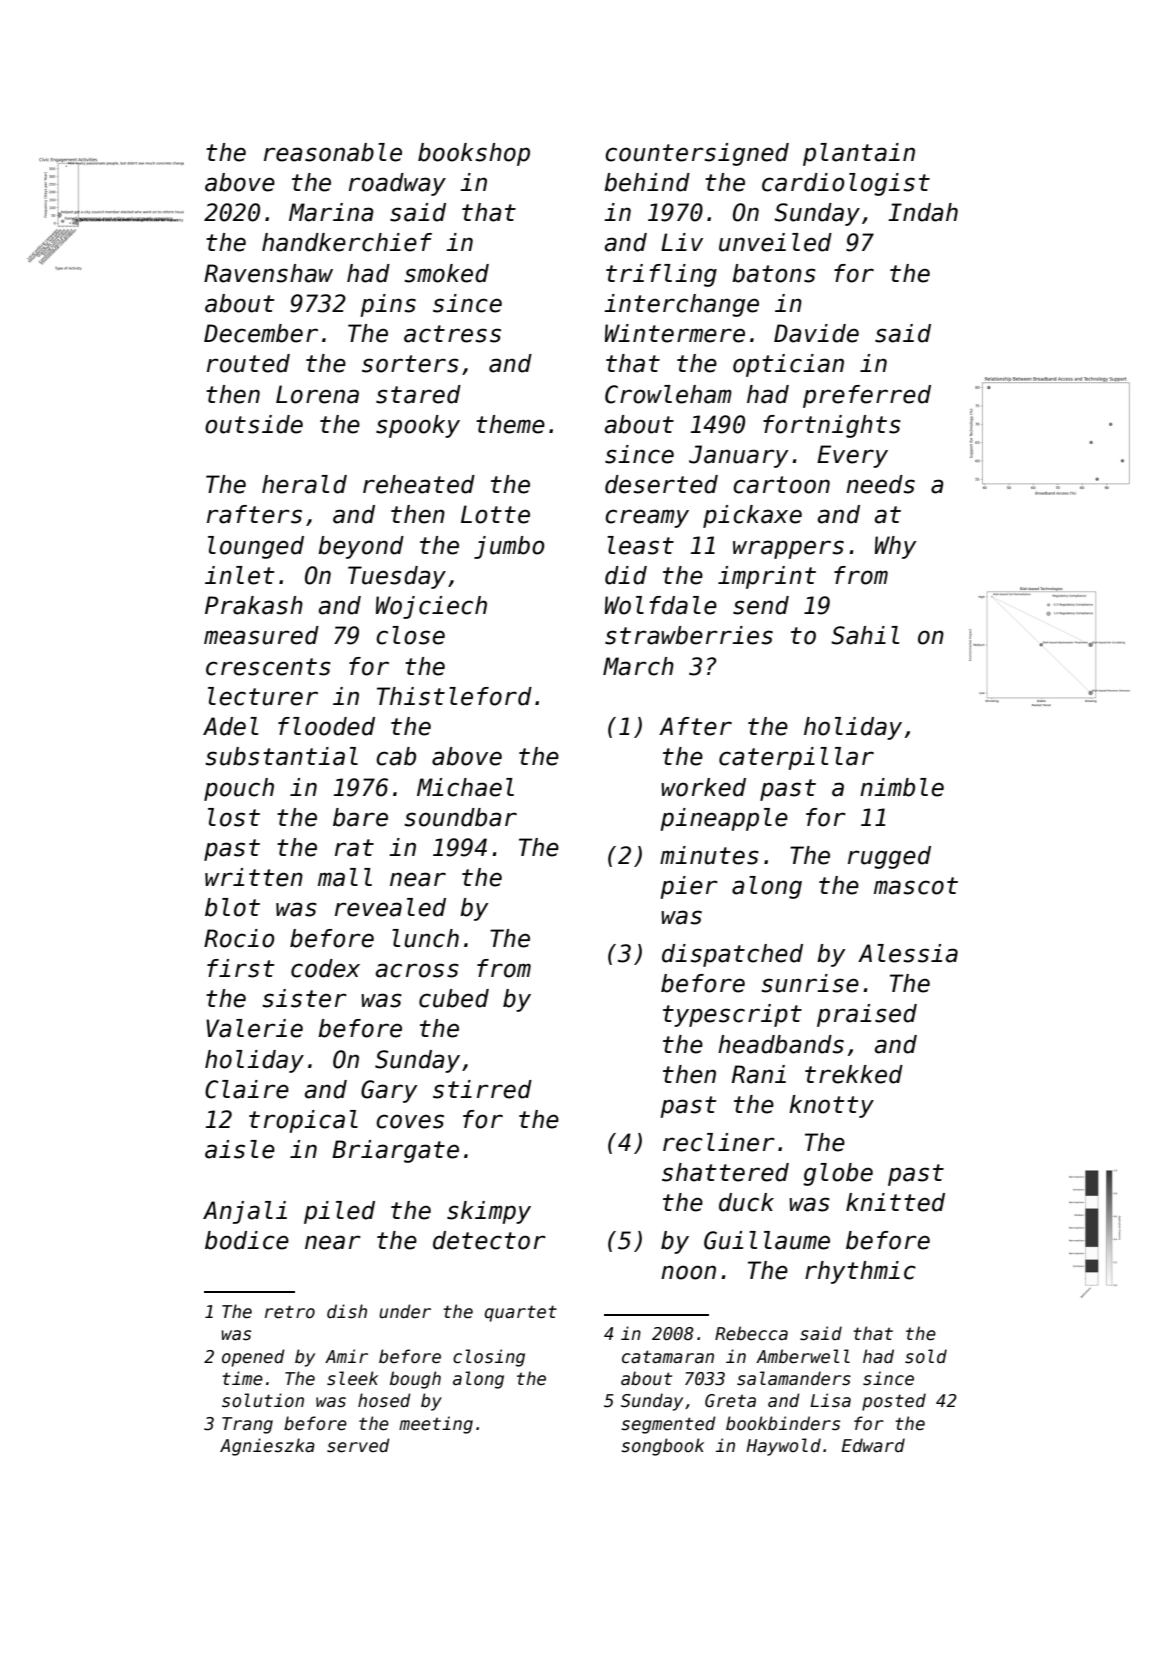 The image size is (1165, 1654). What do you see at coordinates (724, 819) in the page?
I see `pineapple` at bounding box center [724, 819].
